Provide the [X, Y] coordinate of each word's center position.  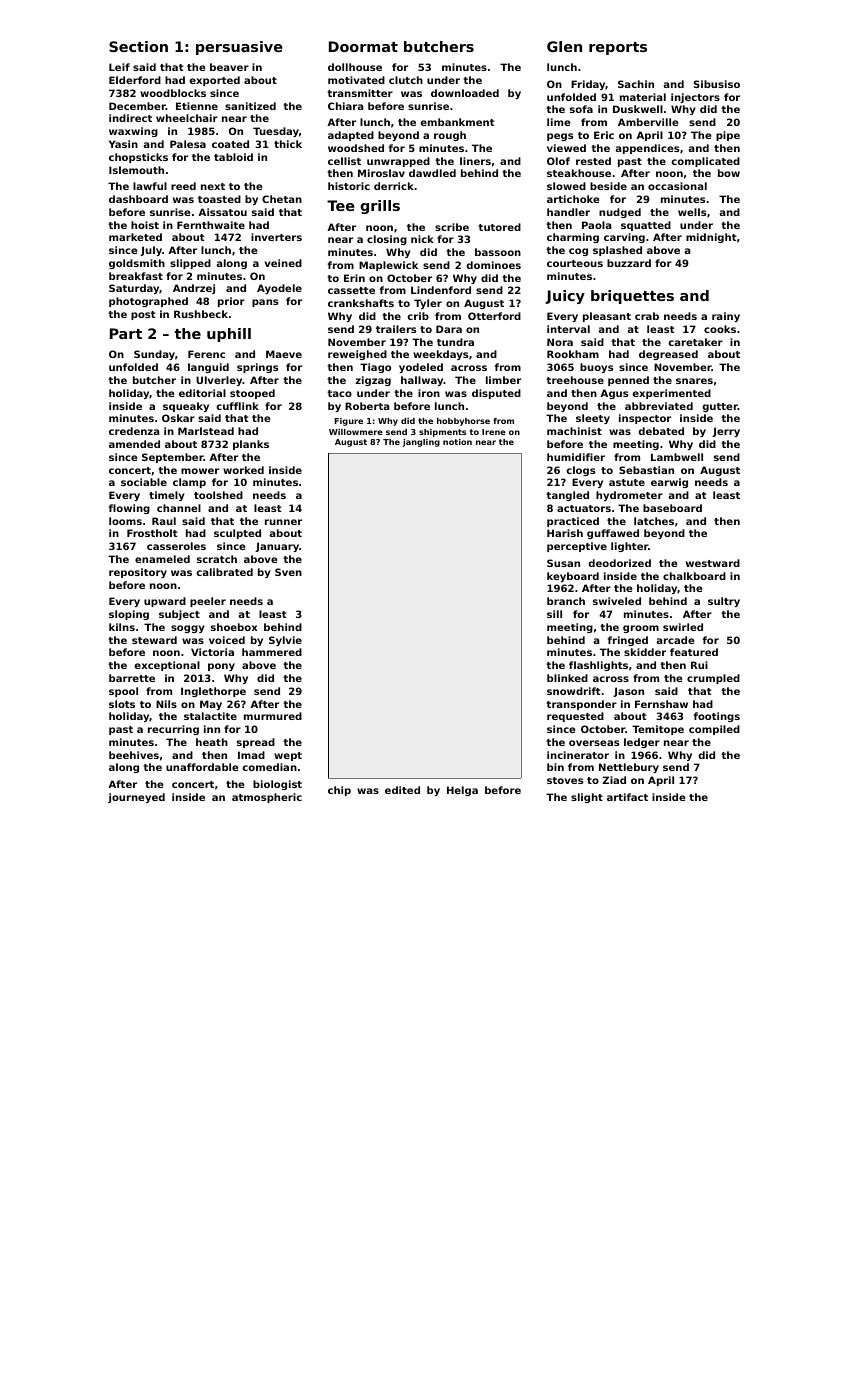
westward [713, 563]
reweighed [357, 355]
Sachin [636, 84]
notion [457, 442]
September [173, 458]
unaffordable [202, 767]
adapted [351, 136]
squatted [646, 226]
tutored [499, 227]
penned [628, 381]
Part [126, 333]
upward [165, 602]
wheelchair [187, 118]
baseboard [672, 508]
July [151, 251]
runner [283, 522]
